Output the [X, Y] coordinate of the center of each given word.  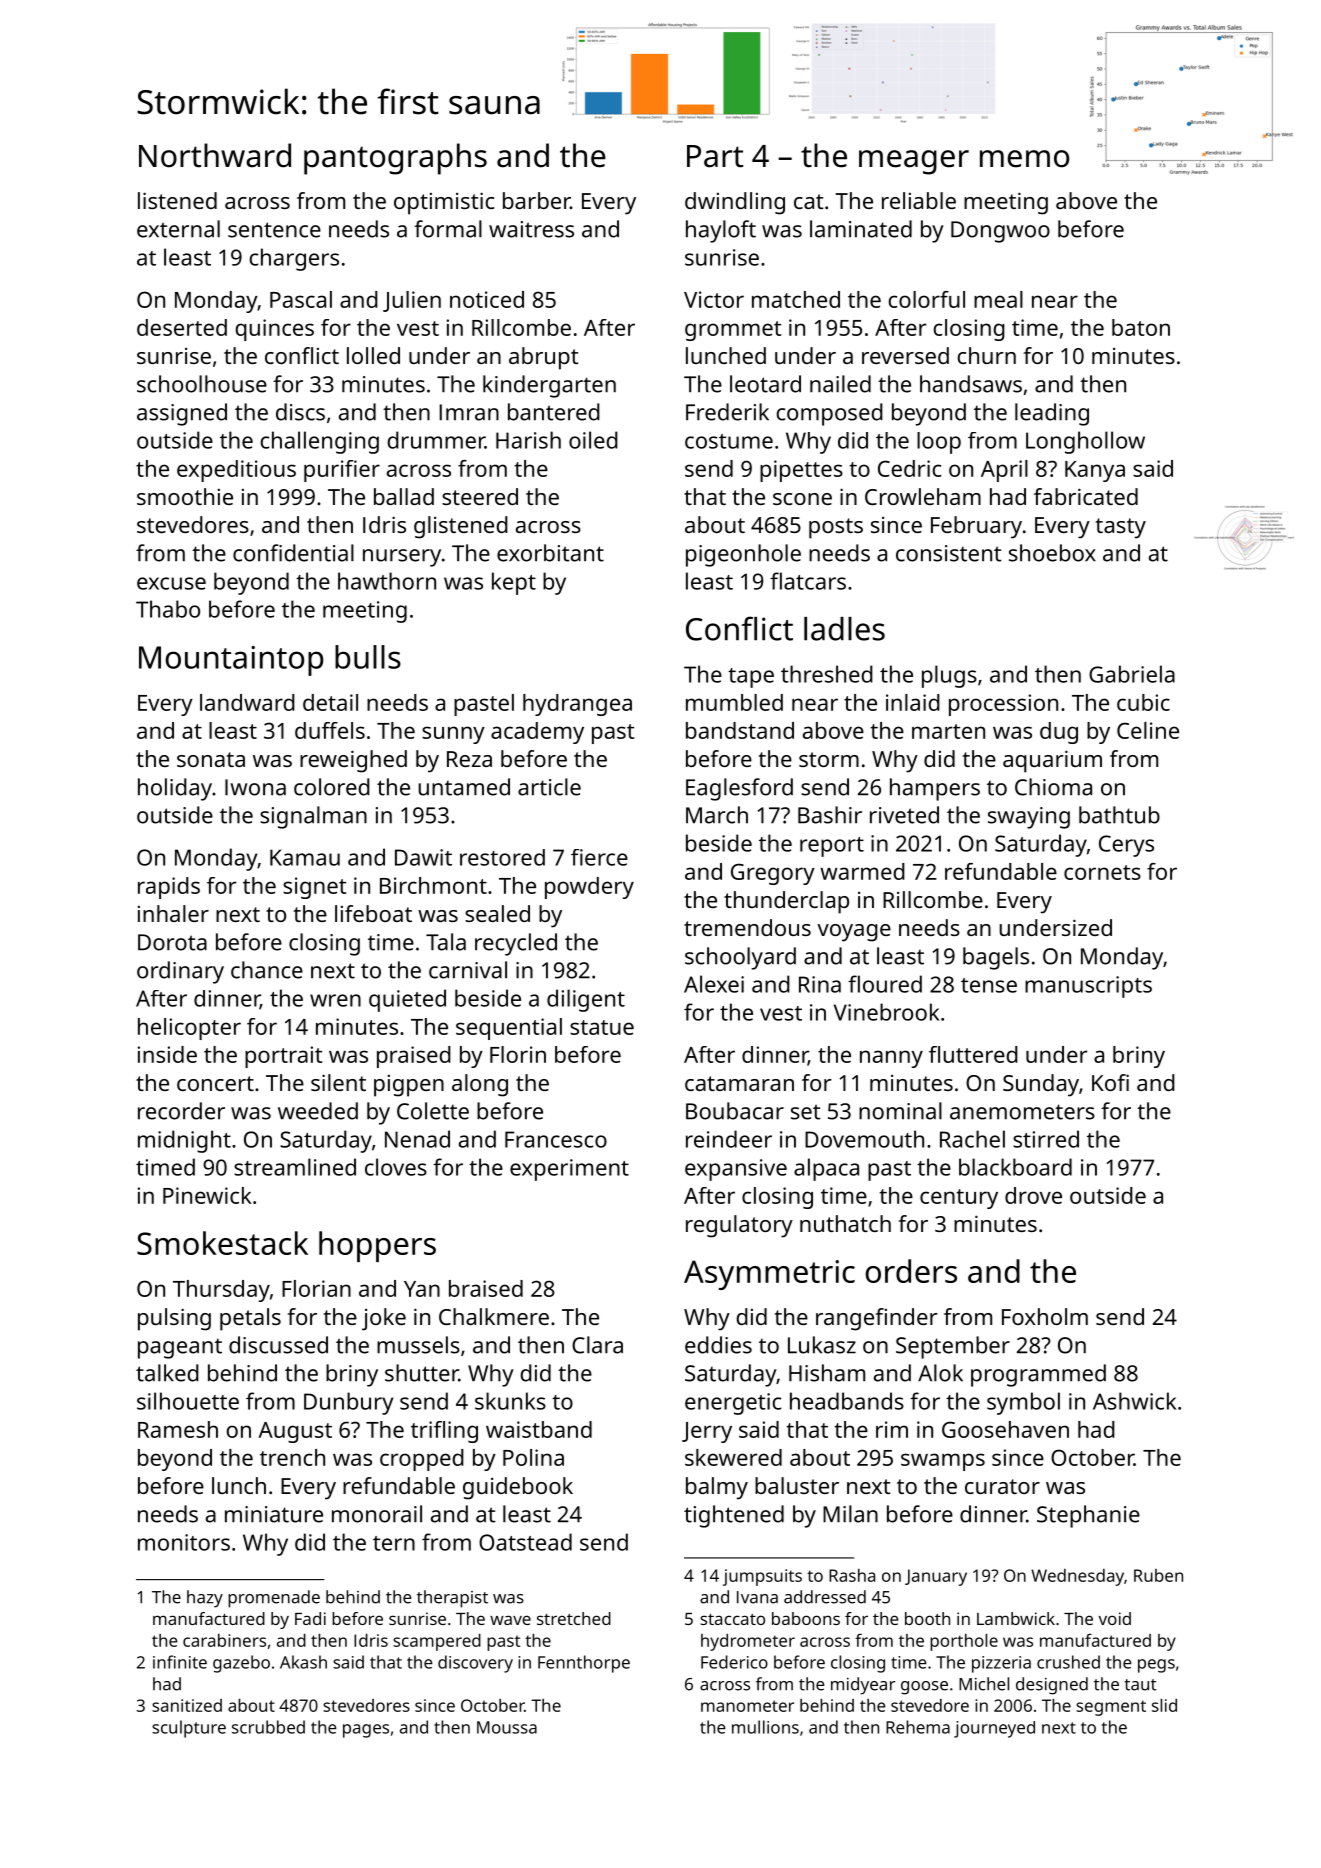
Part [715, 156]
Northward [215, 155]
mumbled [734, 702]
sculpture [189, 1729]
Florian [316, 1288]
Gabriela [1132, 674]
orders [911, 1271]
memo [1024, 159]
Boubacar [735, 1111]
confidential [293, 553]
